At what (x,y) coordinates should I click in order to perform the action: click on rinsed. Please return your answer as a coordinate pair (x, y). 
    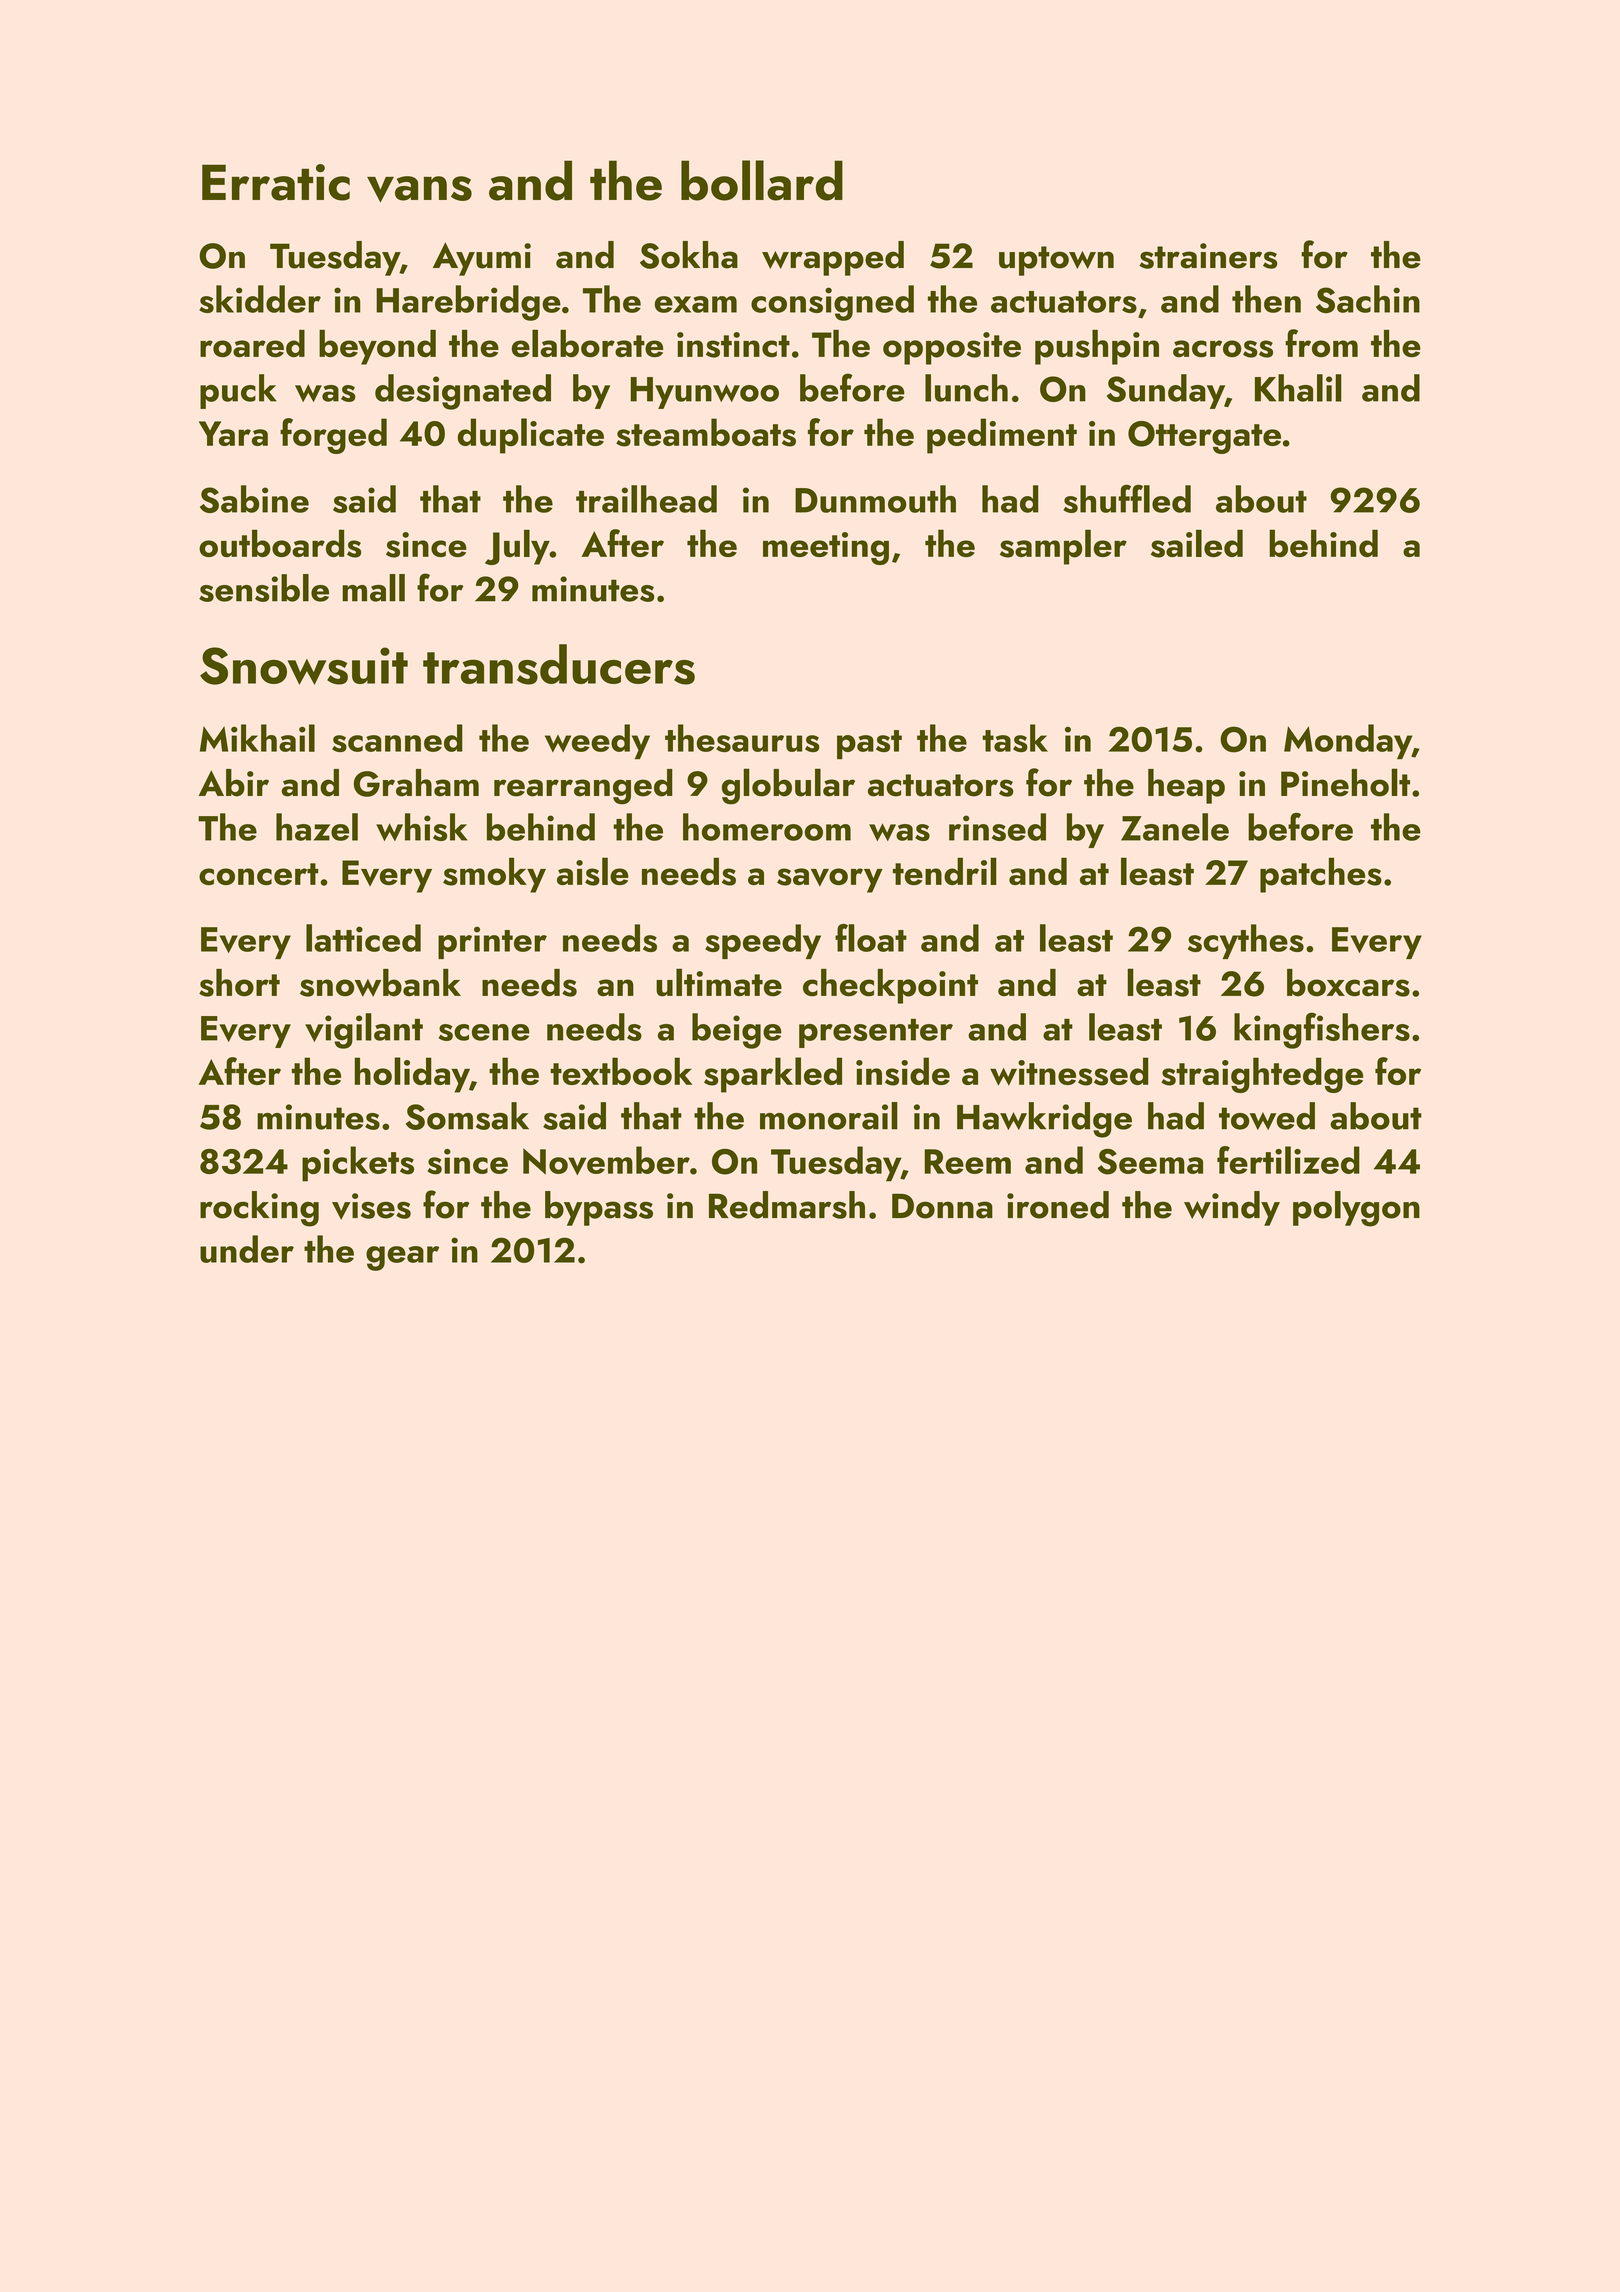
    Looking at the image, I should click on (997, 827).
